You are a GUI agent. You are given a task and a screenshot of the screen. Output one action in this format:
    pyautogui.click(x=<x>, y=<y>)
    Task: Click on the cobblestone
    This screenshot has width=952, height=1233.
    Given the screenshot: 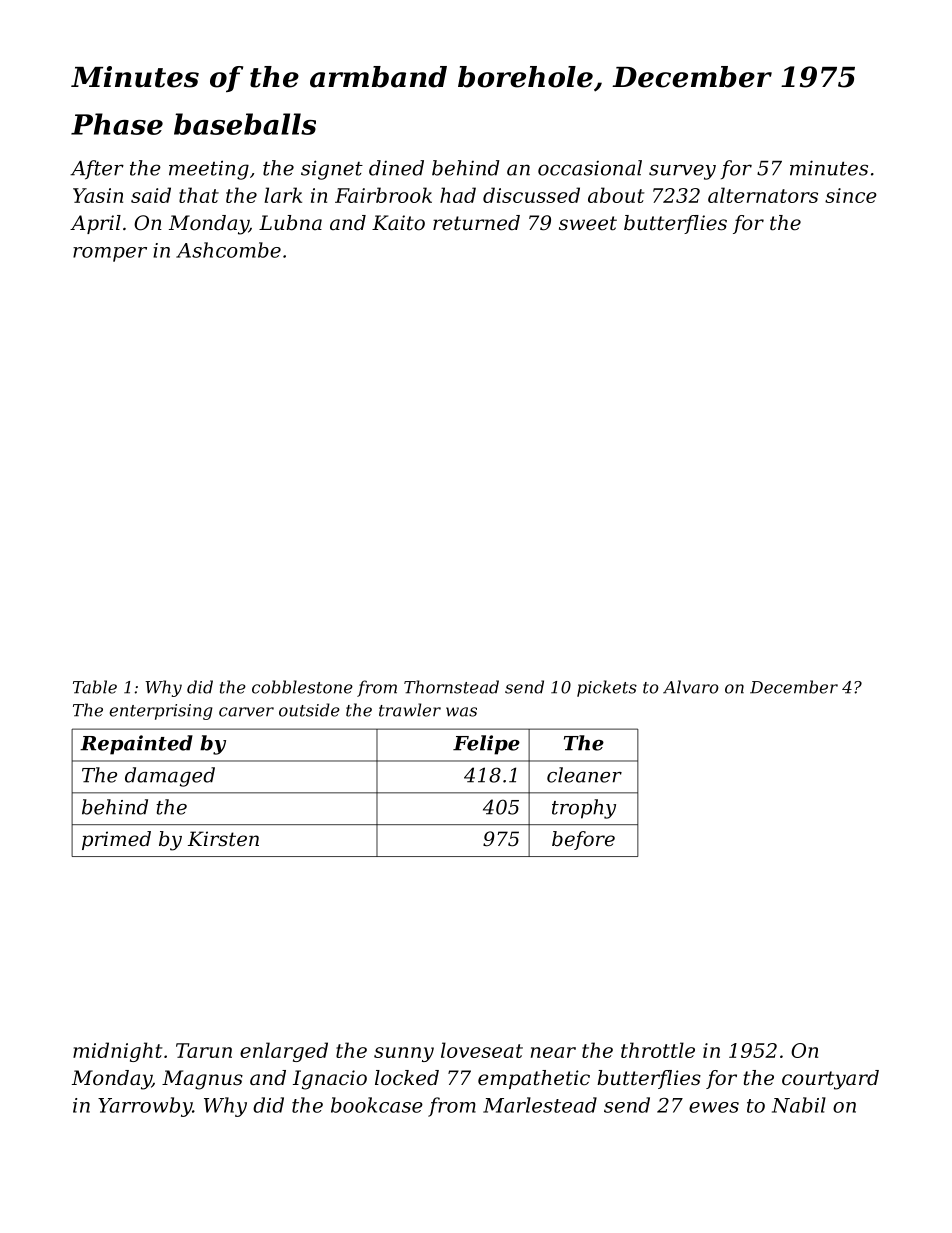 What is the action you would take?
    pyautogui.click(x=302, y=687)
